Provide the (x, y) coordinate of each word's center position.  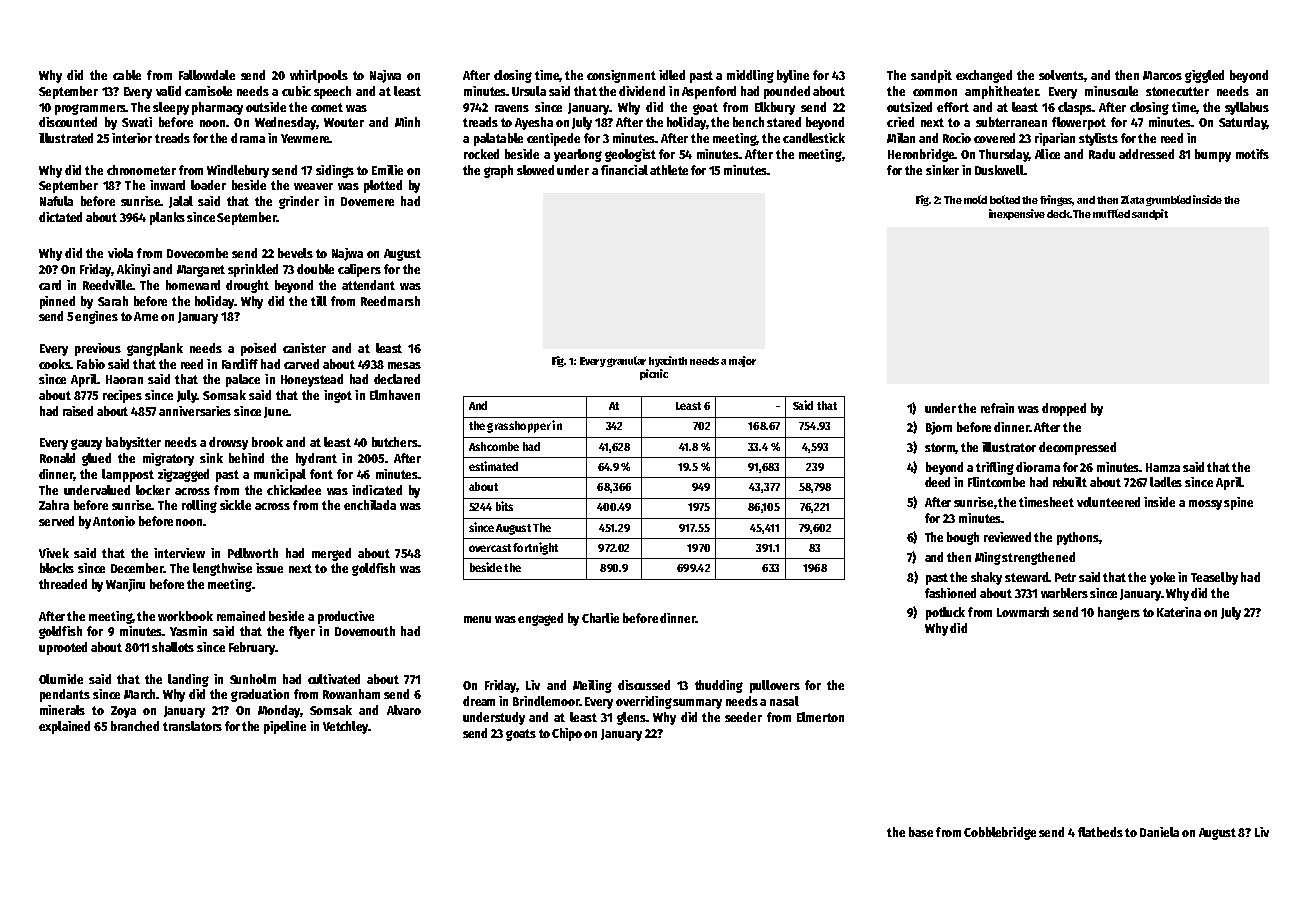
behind (246, 458)
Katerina (1179, 612)
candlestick (814, 138)
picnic (654, 374)
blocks (57, 568)
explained (64, 727)
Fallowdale (207, 75)
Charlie (600, 618)
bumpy (1213, 155)
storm (940, 448)
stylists (1098, 139)
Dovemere (367, 201)
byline (793, 76)
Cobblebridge (1000, 833)
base (921, 832)
